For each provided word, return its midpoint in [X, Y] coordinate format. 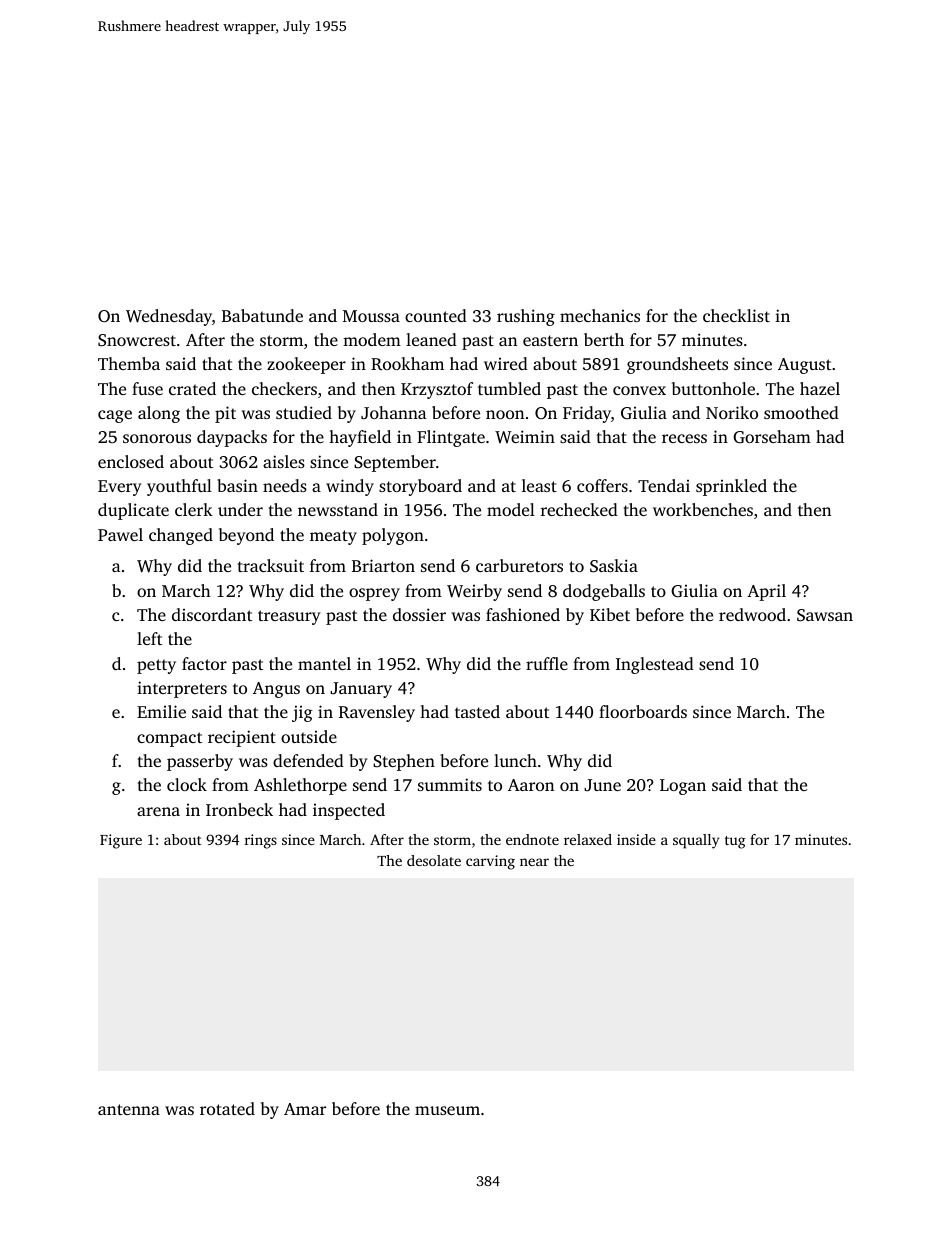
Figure [121, 841]
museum [447, 1110]
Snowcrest [137, 340]
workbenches [703, 509]
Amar [305, 1109]
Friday [587, 414]
